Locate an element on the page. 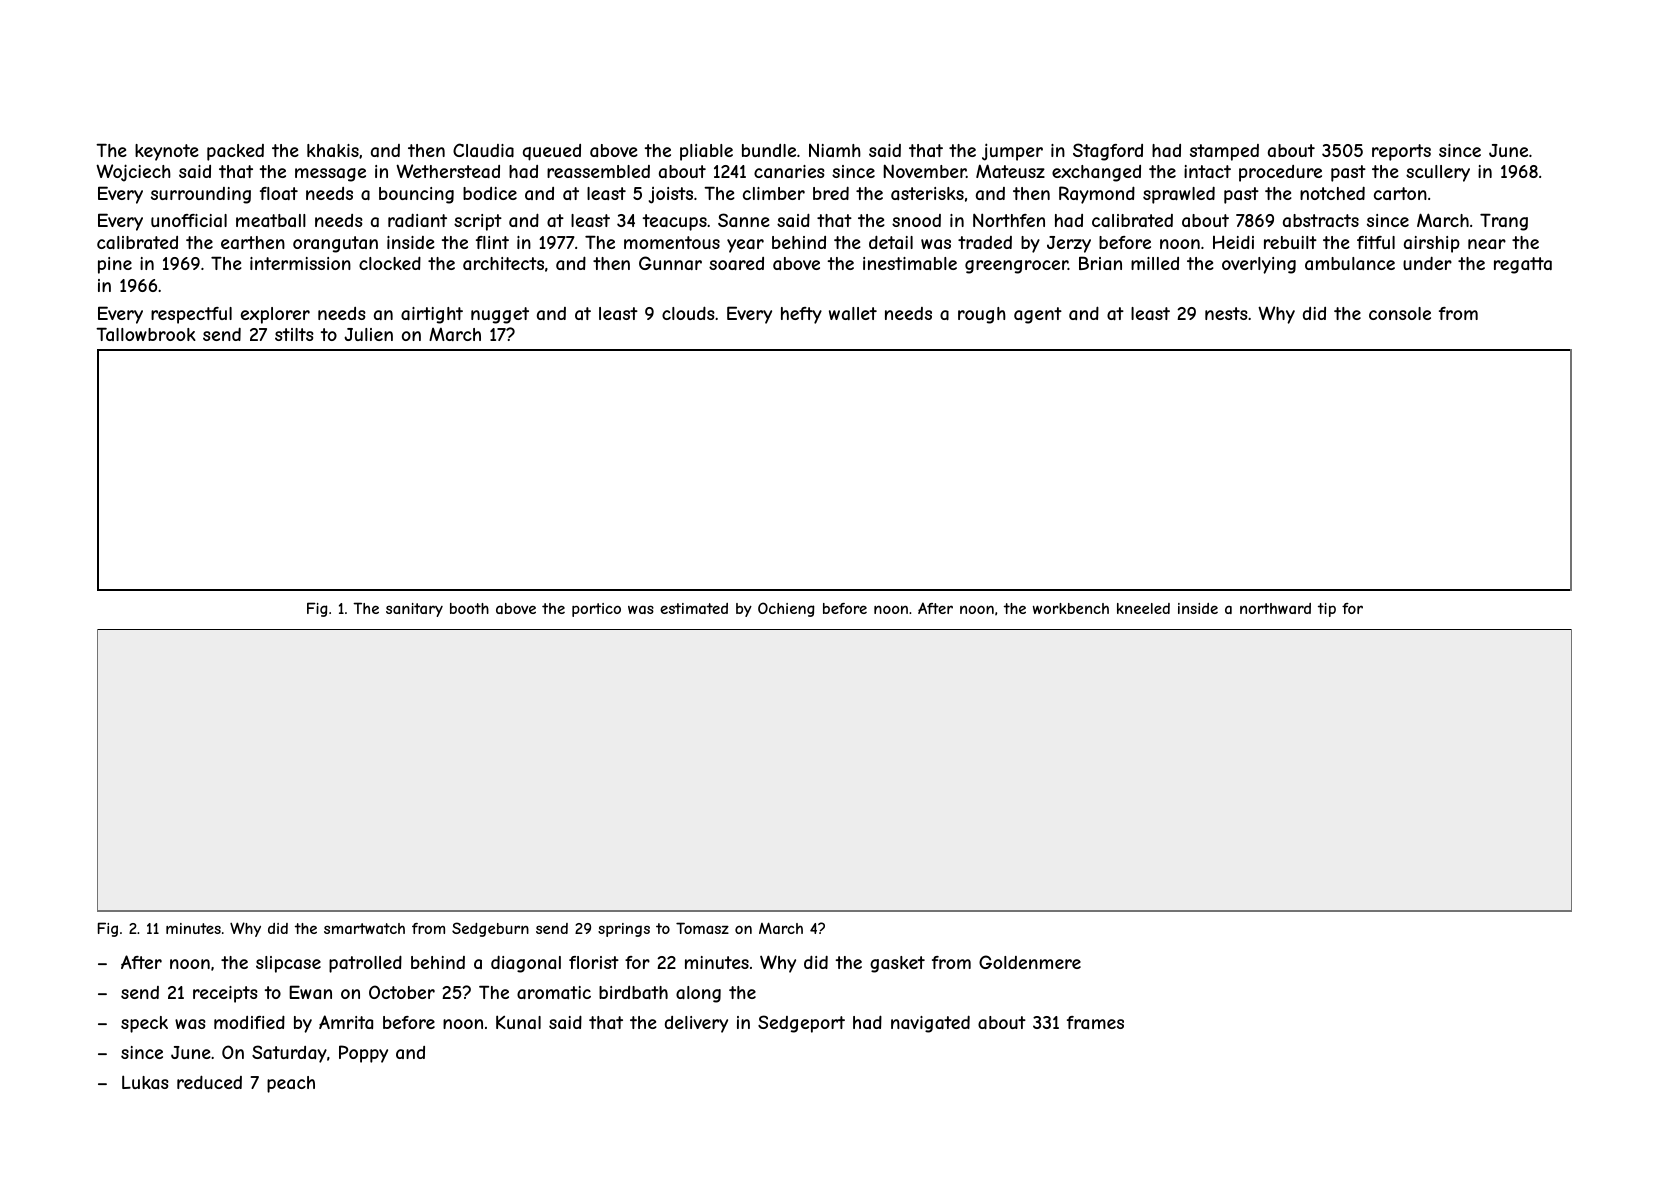  nugget is located at coordinates (500, 315).
